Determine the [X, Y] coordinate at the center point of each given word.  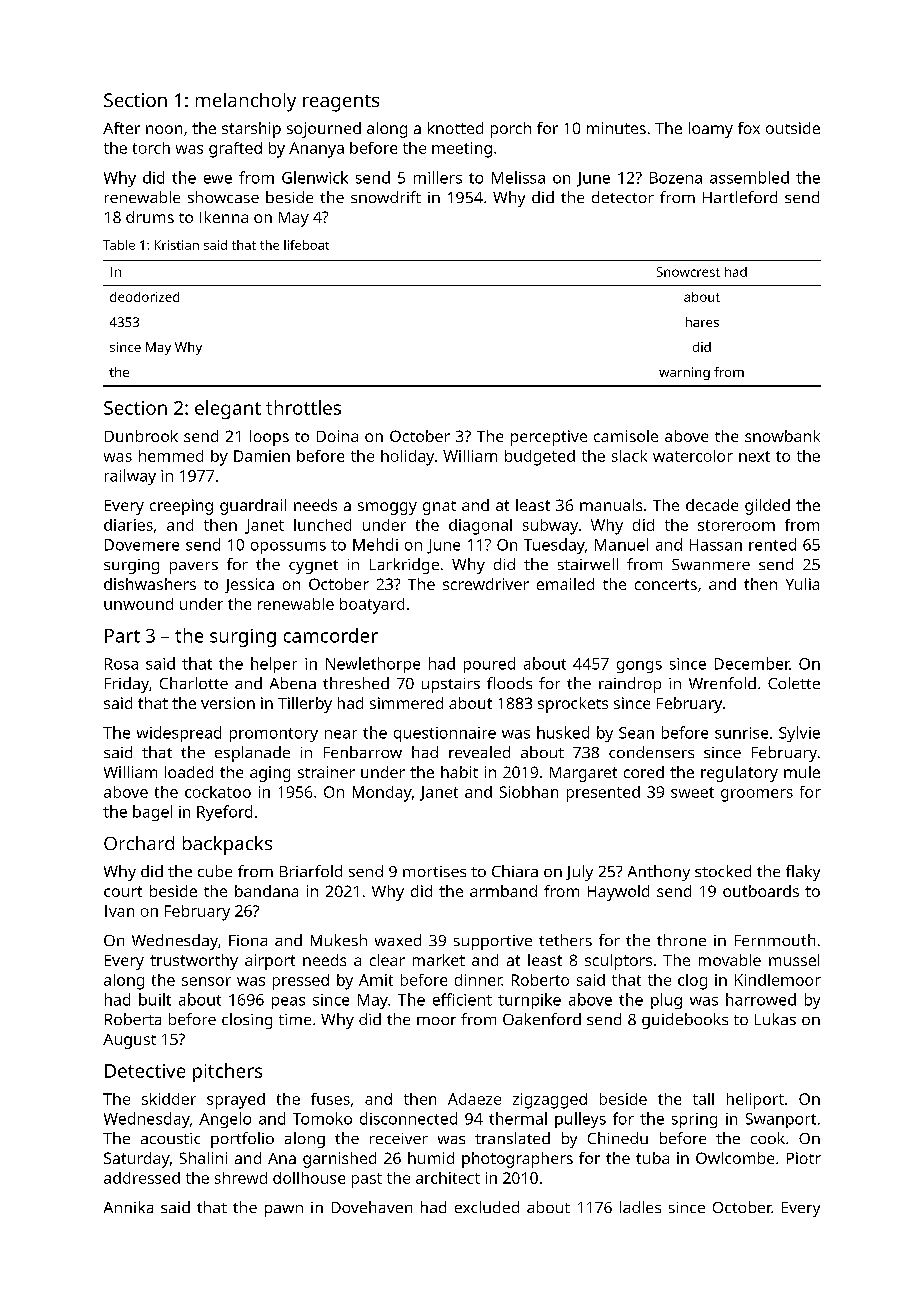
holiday [407, 458]
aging [270, 774]
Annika [128, 1207]
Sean [636, 733]
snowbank [782, 436]
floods [509, 683]
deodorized [144, 297]
